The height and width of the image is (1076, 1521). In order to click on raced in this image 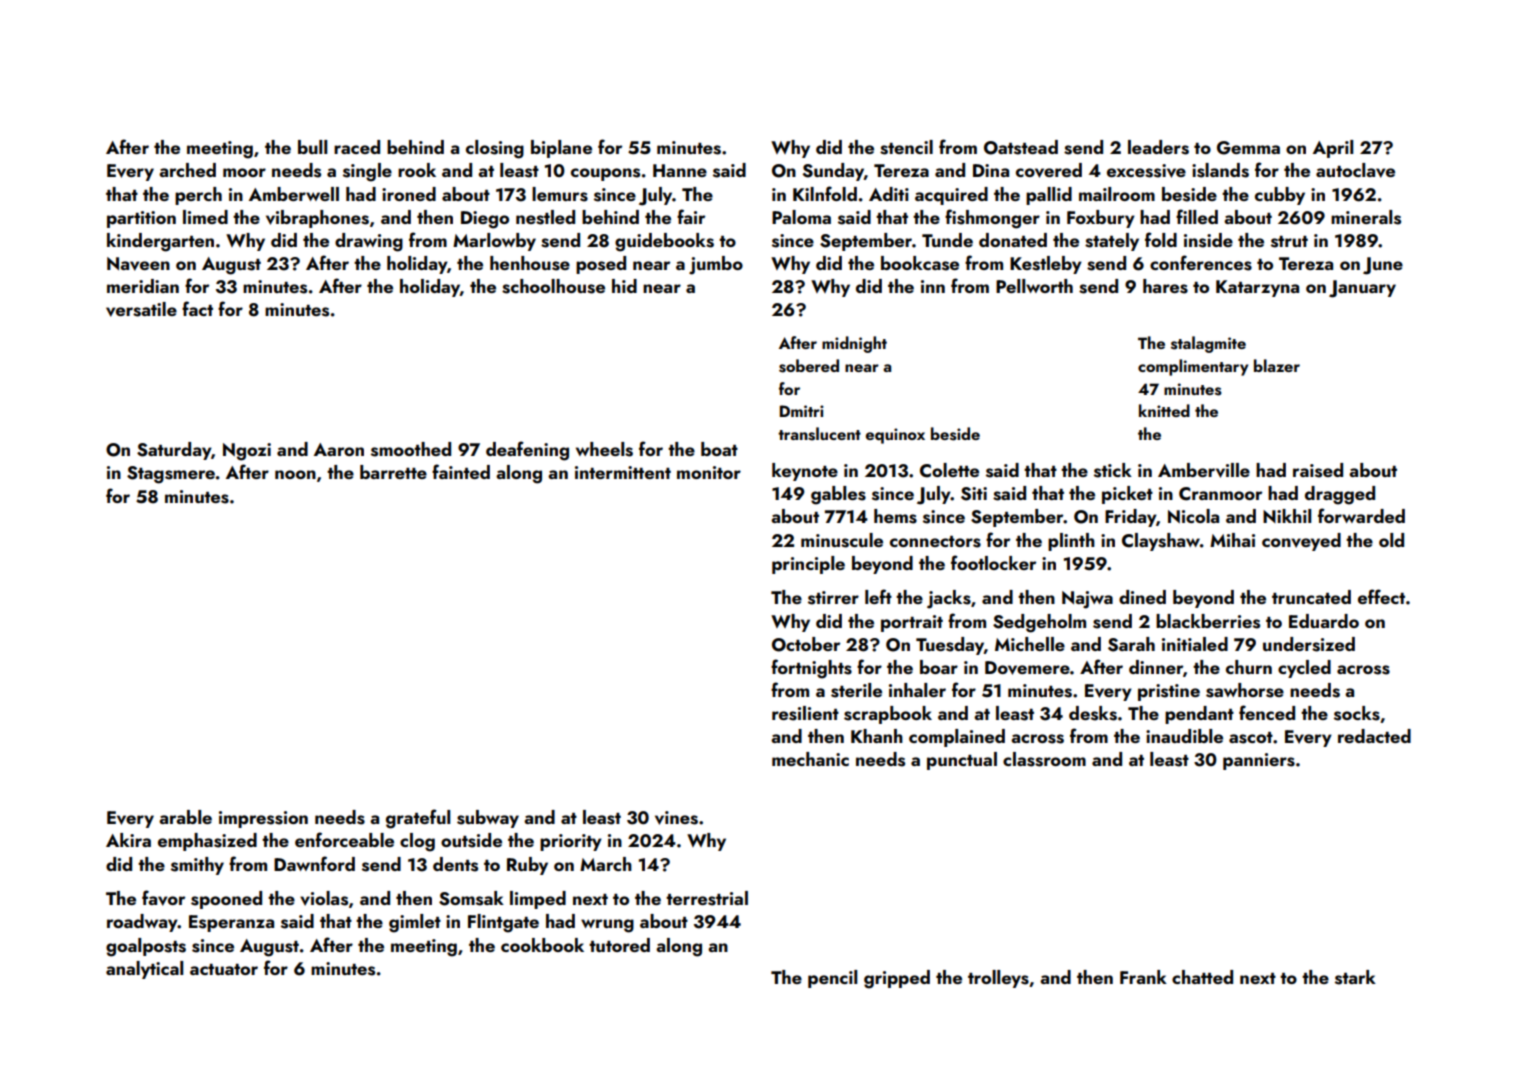, I will do `click(357, 147)`.
